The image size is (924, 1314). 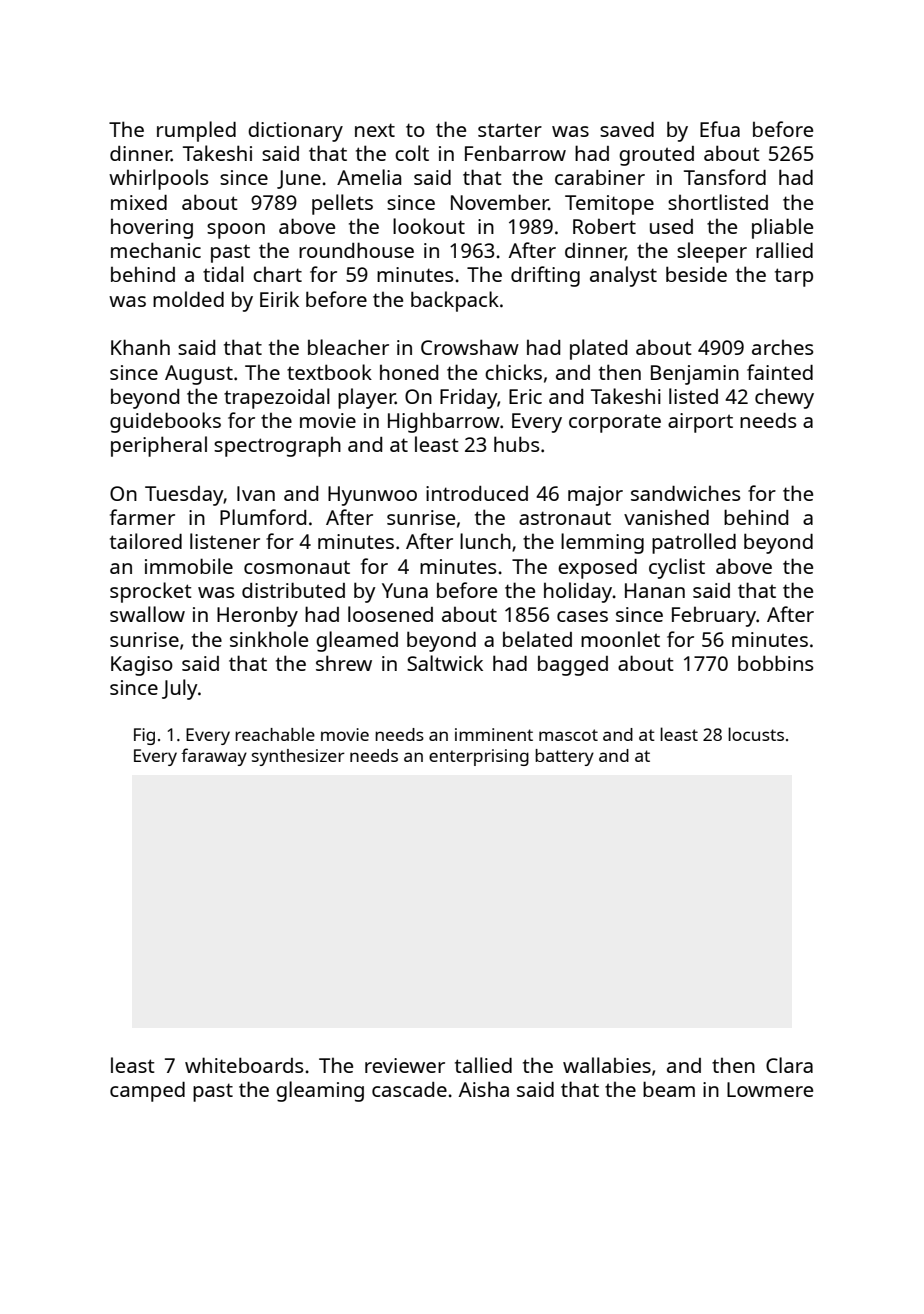 What do you see at coordinates (298, 757) in the page?
I see `synthesizer` at bounding box center [298, 757].
